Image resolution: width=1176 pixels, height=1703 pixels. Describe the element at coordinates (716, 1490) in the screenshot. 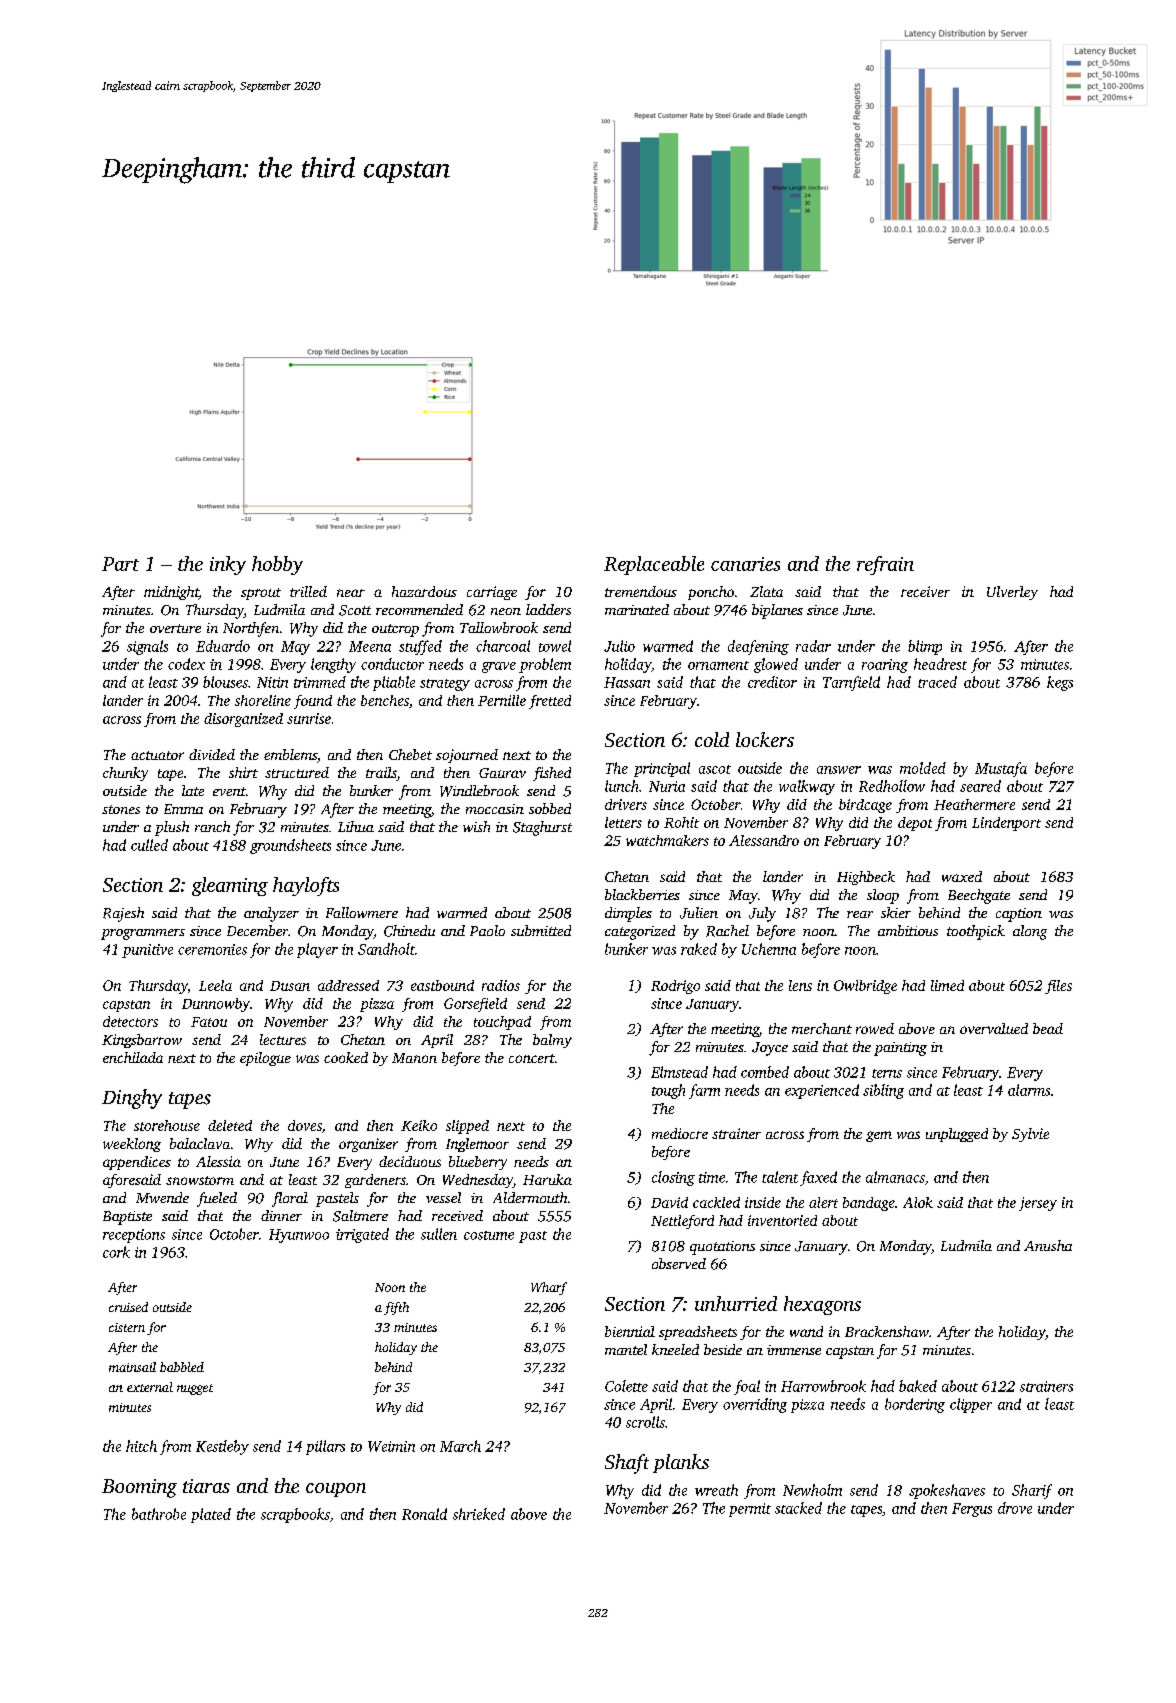

I see `wreath` at that location.
